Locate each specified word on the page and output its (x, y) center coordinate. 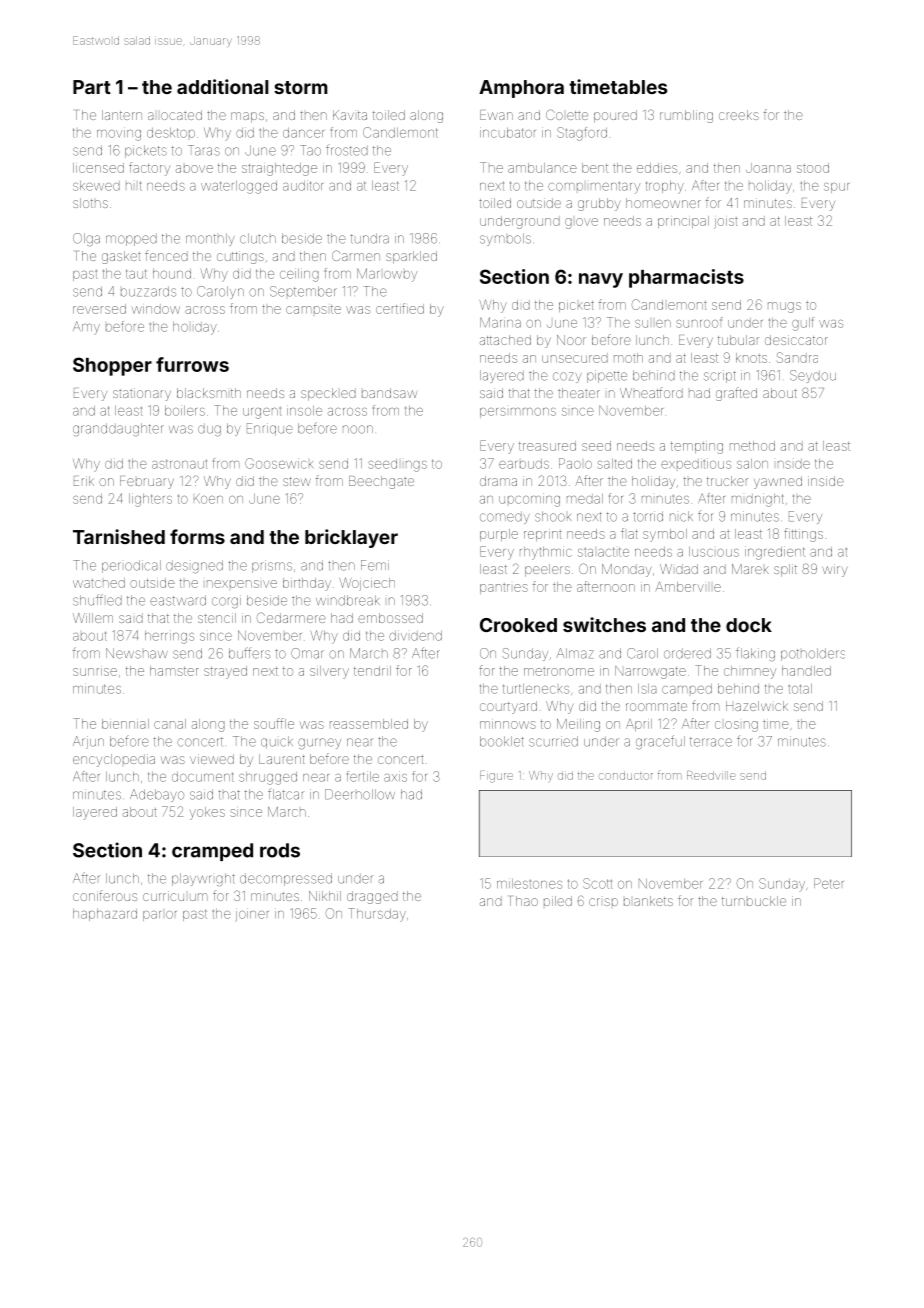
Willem (93, 618)
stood (813, 168)
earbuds (524, 464)
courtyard (508, 707)
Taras (204, 150)
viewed (212, 759)
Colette (567, 114)
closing (736, 726)
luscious (714, 552)
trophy (665, 187)
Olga (86, 239)
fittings (803, 535)
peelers (547, 570)
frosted (347, 150)
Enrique (270, 429)
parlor (160, 916)
